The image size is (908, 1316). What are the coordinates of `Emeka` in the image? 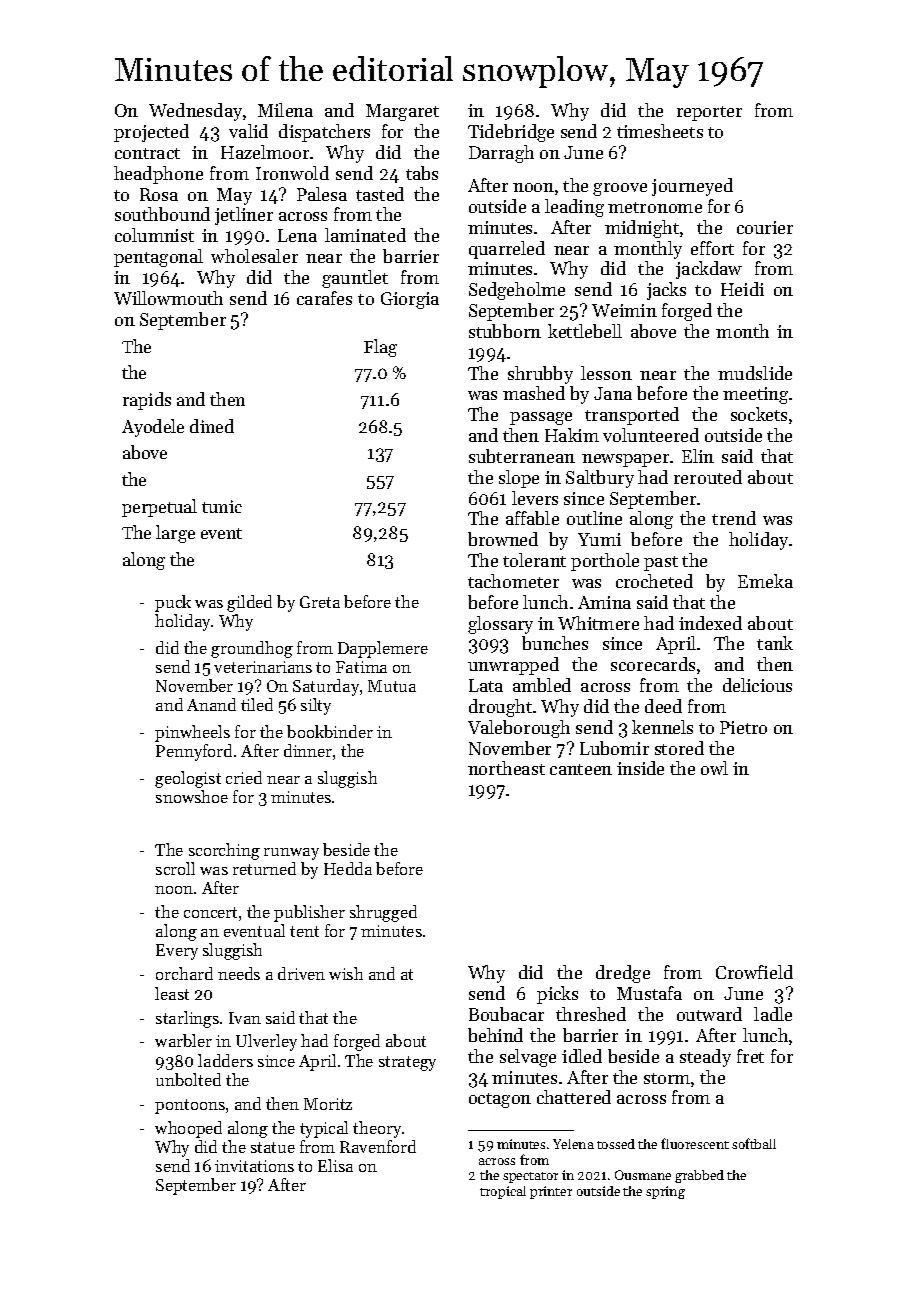 It's located at (765, 581).
